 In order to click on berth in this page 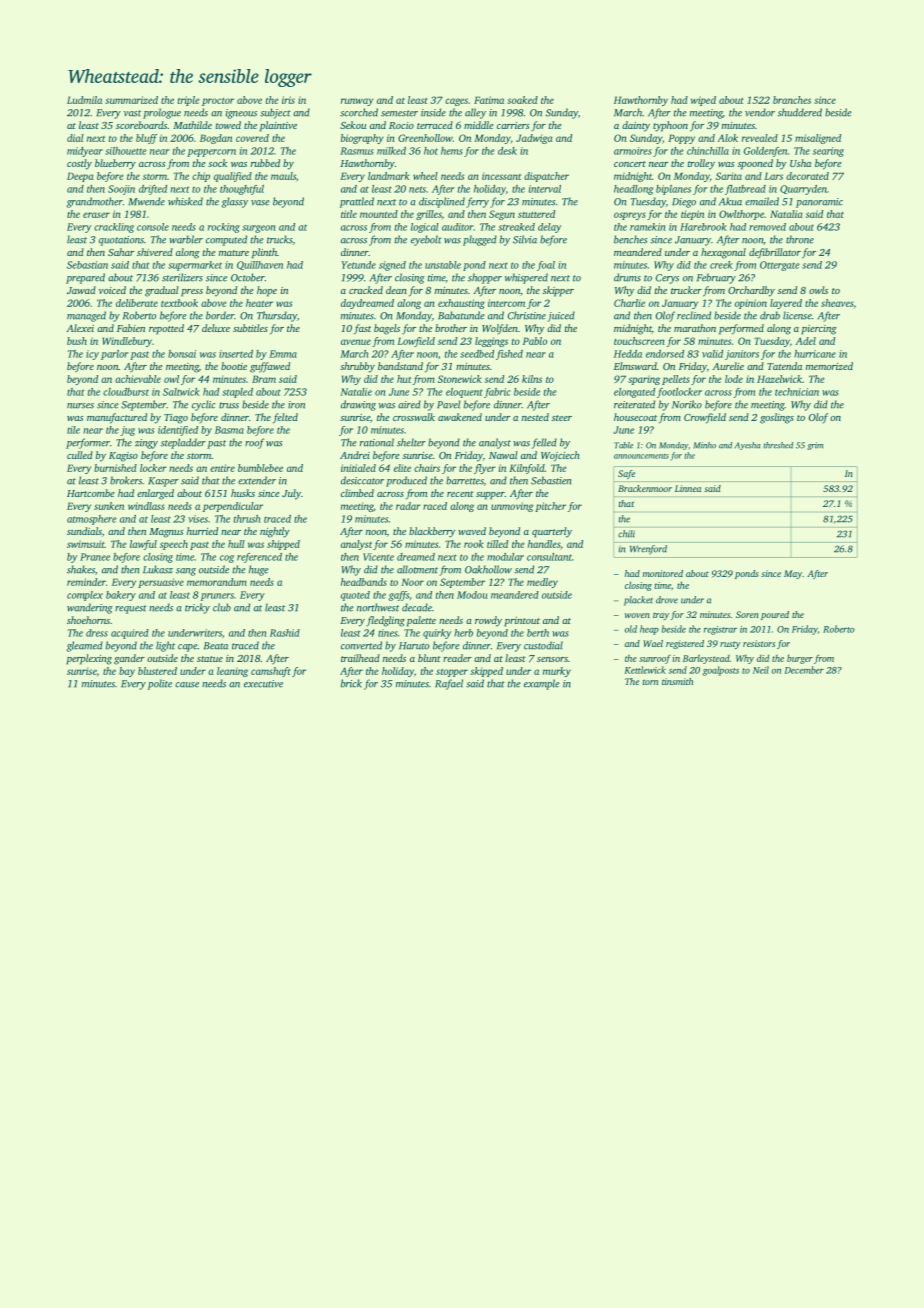, I will do `click(538, 633)`.
